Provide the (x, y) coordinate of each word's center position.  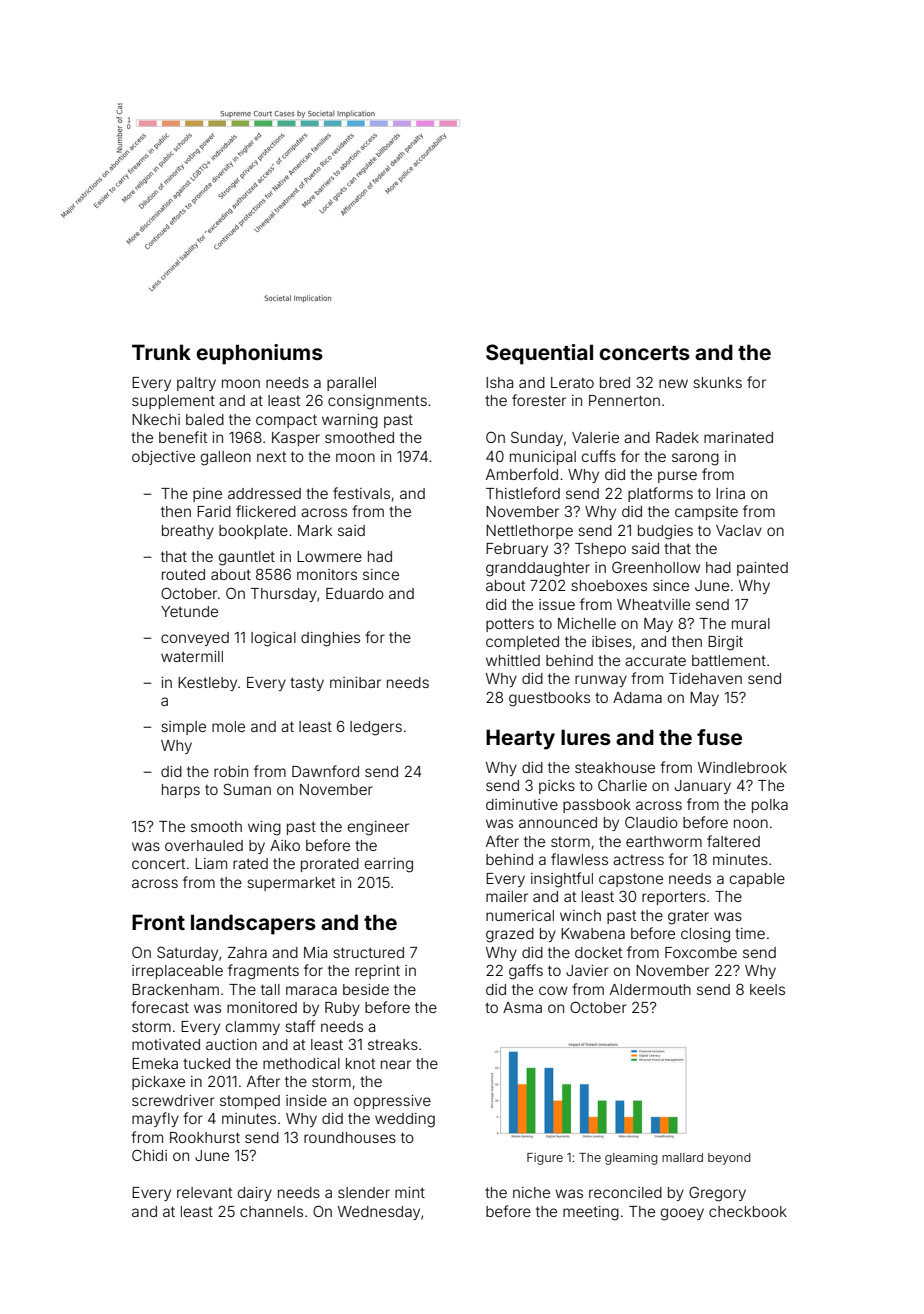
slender (364, 1192)
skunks (717, 382)
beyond (729, 1159)
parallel (351, 384)
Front (158, 922)
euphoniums (259, 354)
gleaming (631, 1159)
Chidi (149, 1155)
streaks (393, 1044)
